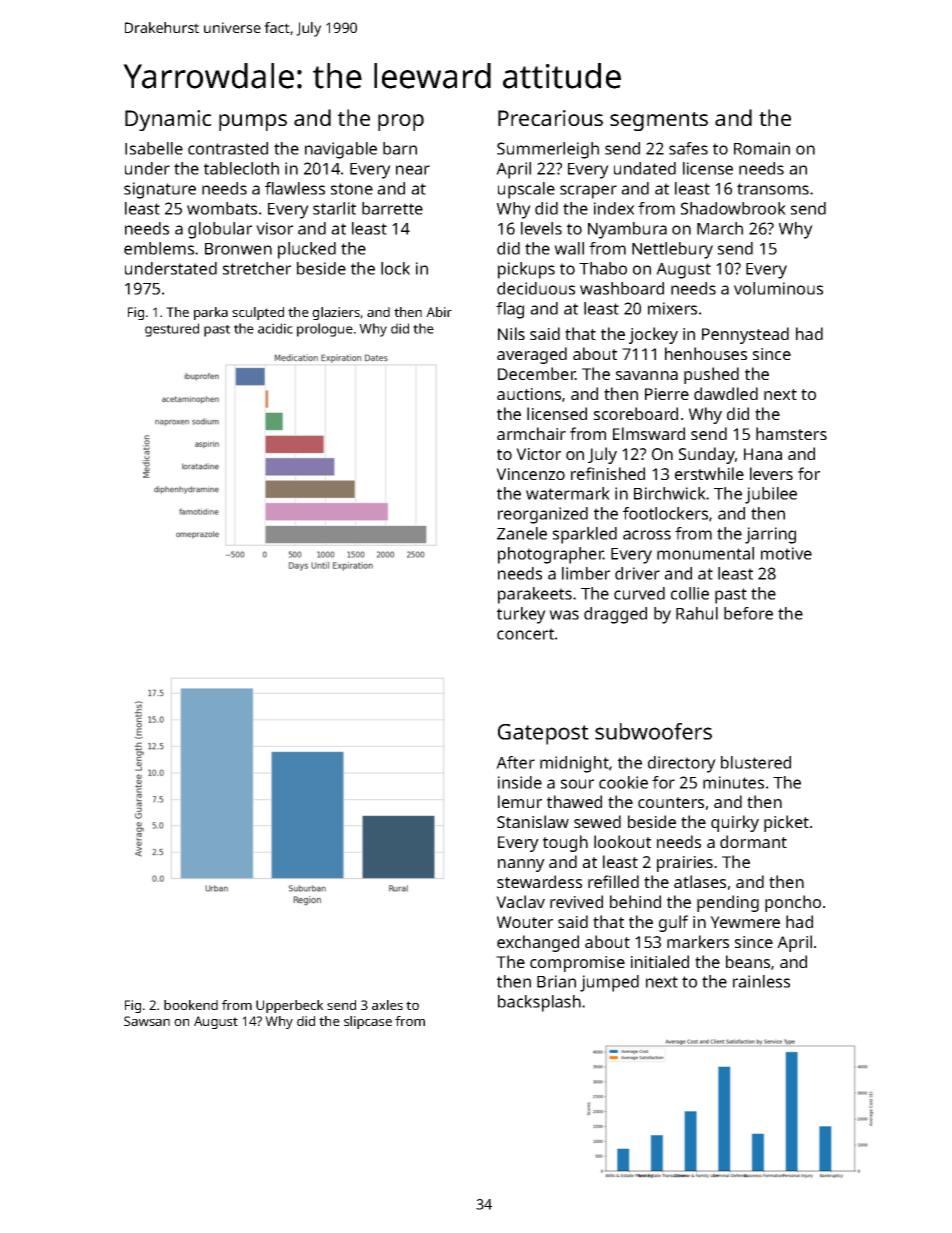  Describe the element at coordinates (762, 148) in the screenshot. I see `Romain` at that location.
